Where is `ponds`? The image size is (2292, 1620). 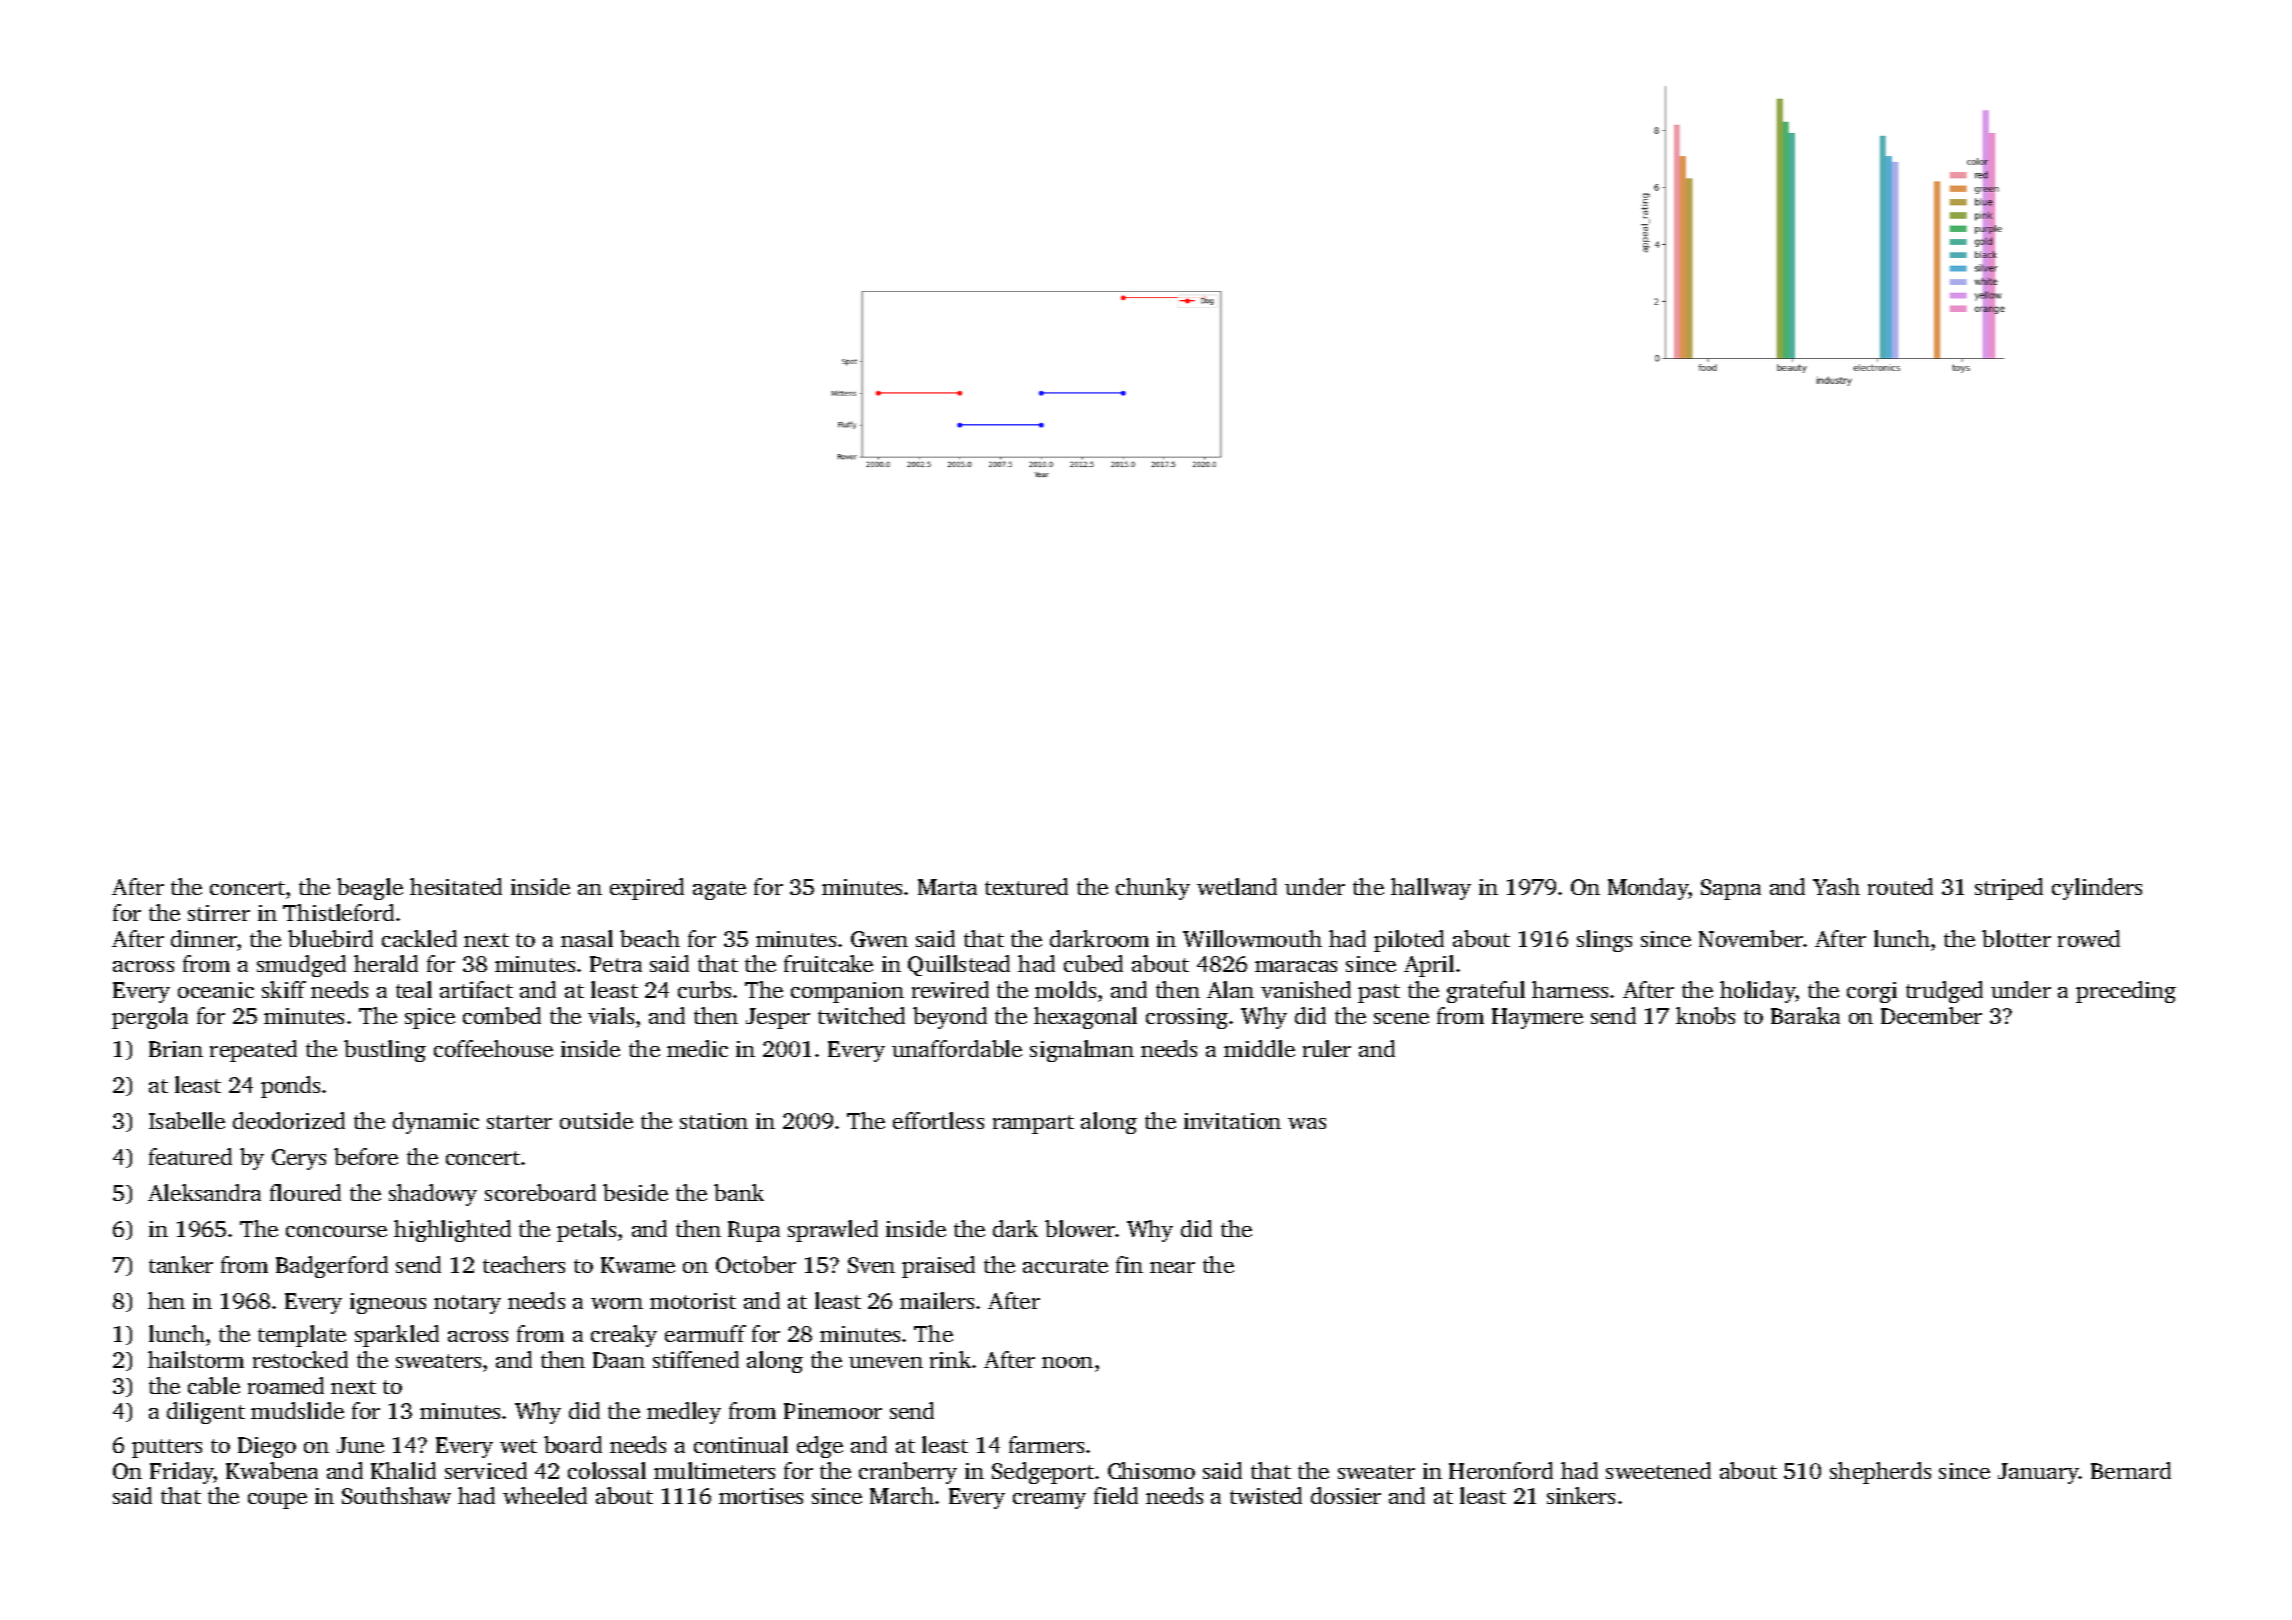
ponds is located at coordinates (290, 1087).
